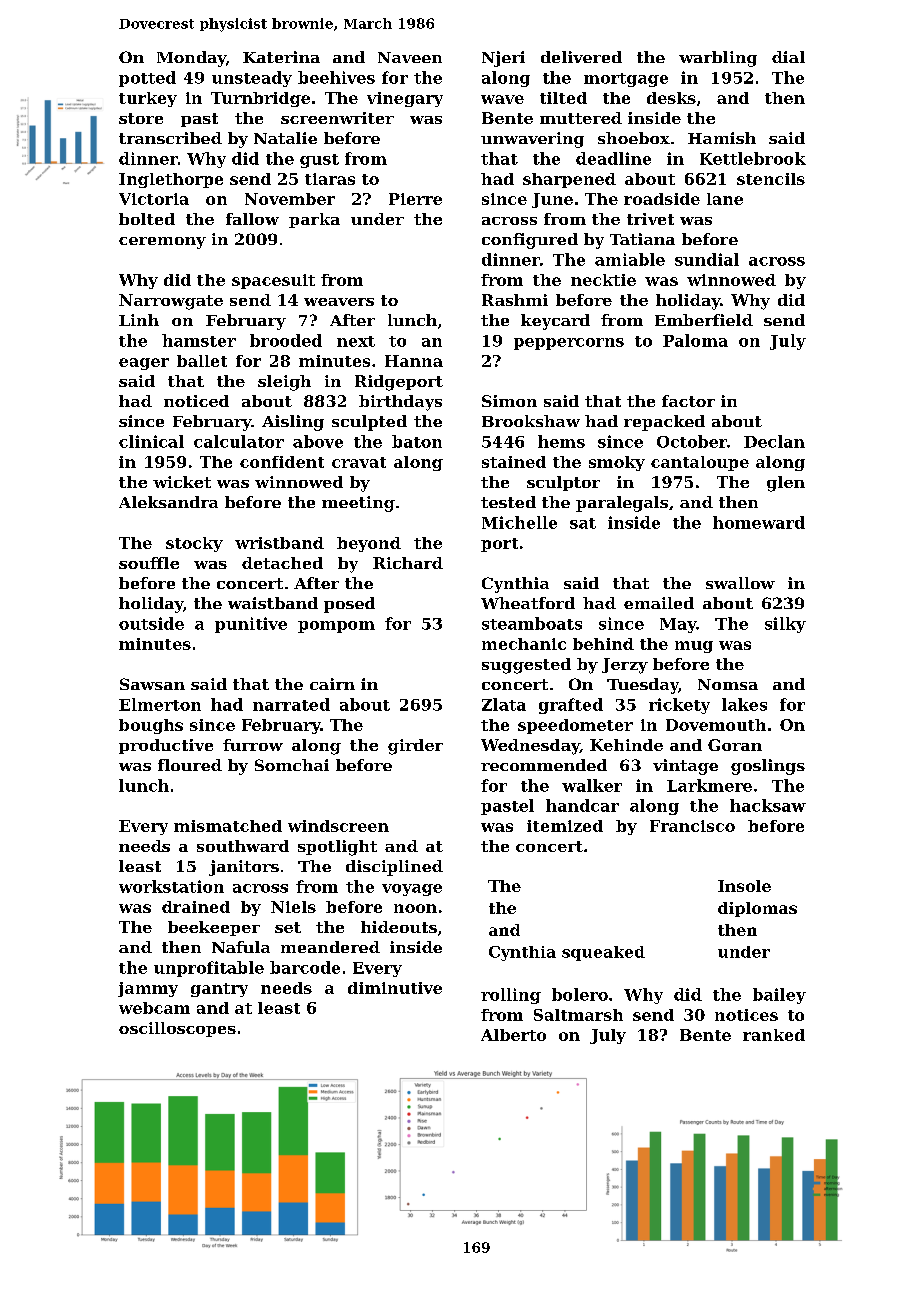  What do you see at coordinates (369, 423) in the page?
I see `sculpted` at bounding box center [369, 423].
